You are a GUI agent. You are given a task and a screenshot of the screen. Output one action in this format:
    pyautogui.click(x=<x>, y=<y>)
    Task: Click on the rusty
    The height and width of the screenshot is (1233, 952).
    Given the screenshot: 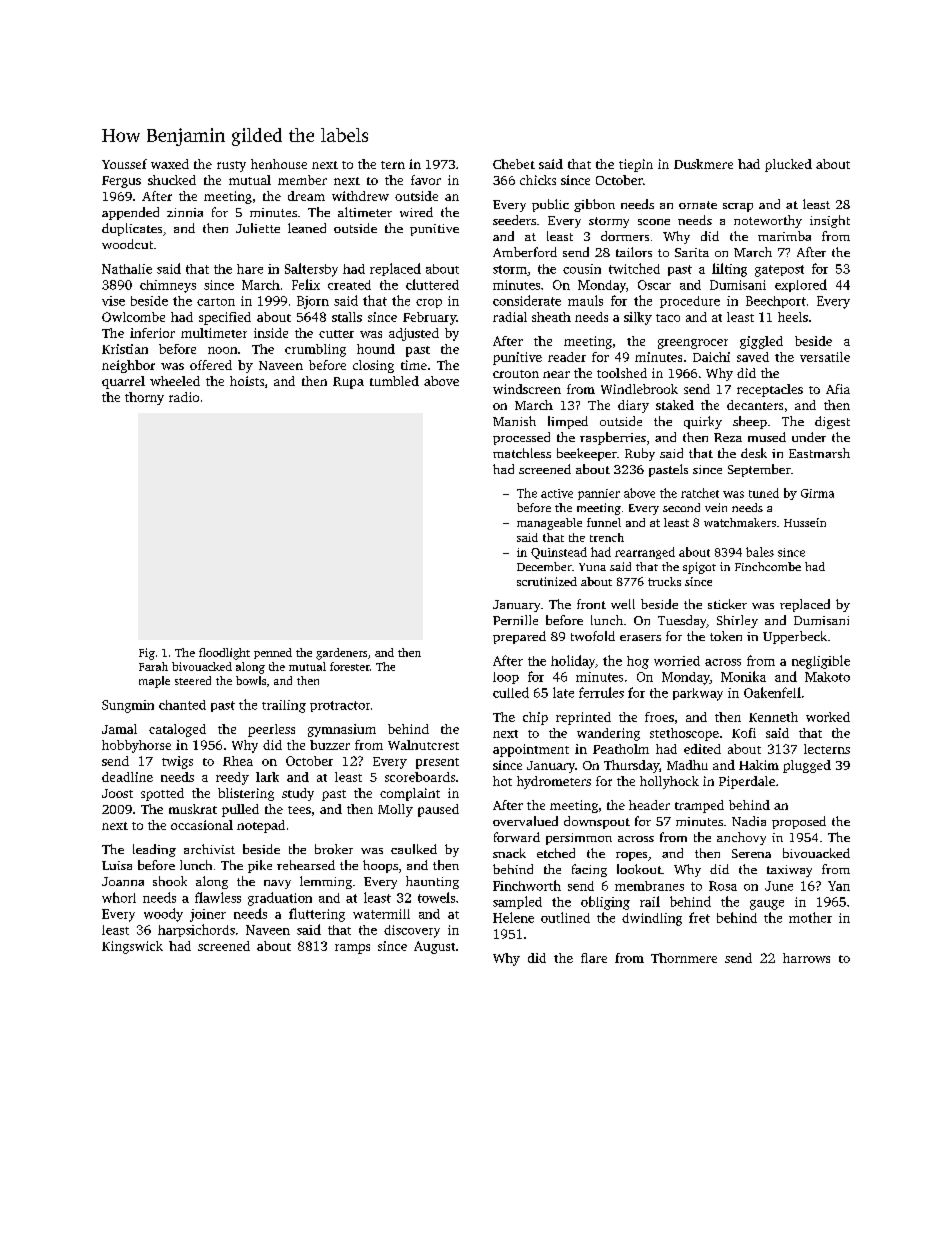 What is the action you would take?
    pyautogui.click(x=231, y=166)
